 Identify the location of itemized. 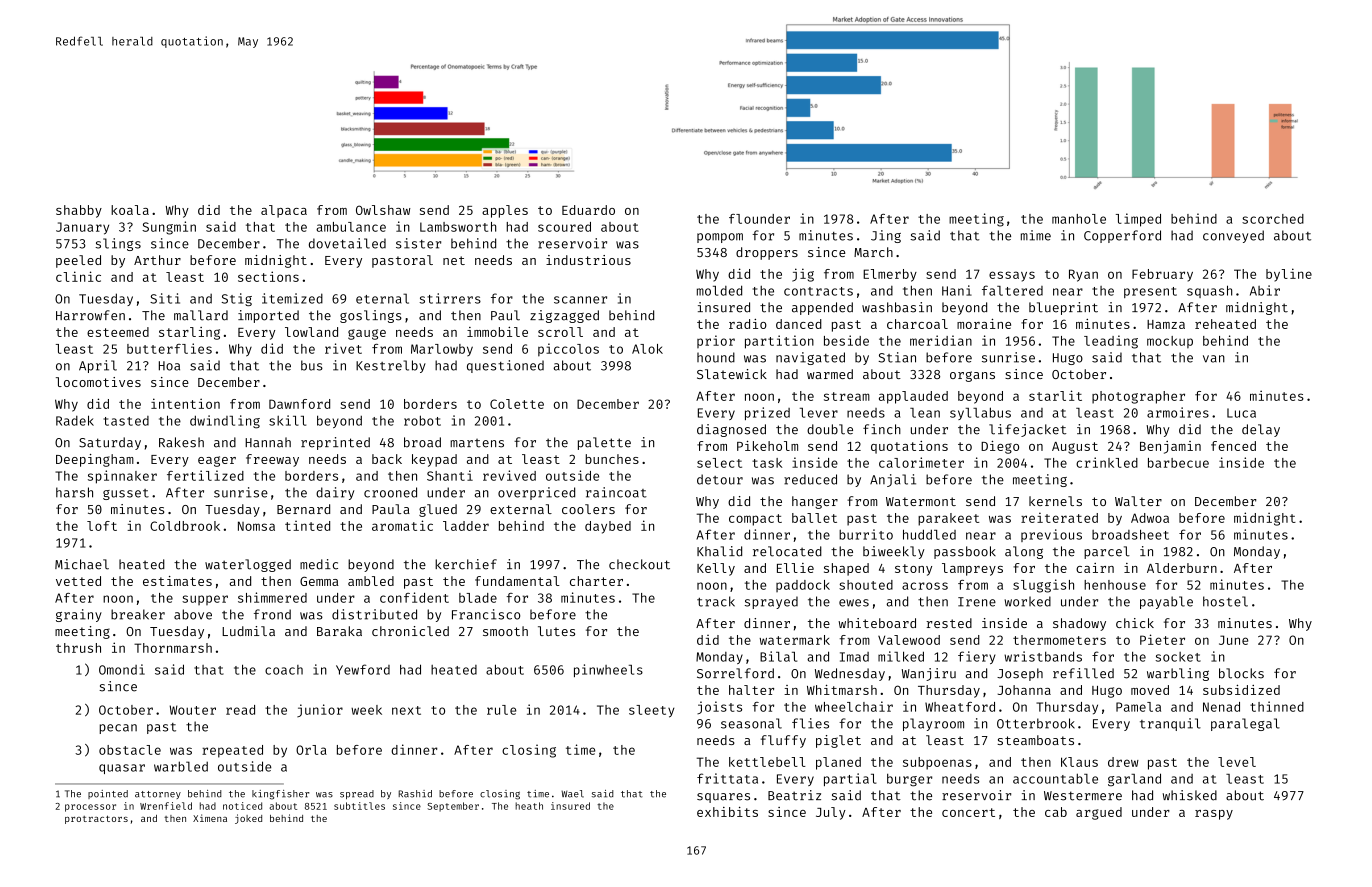
(292, 298).
